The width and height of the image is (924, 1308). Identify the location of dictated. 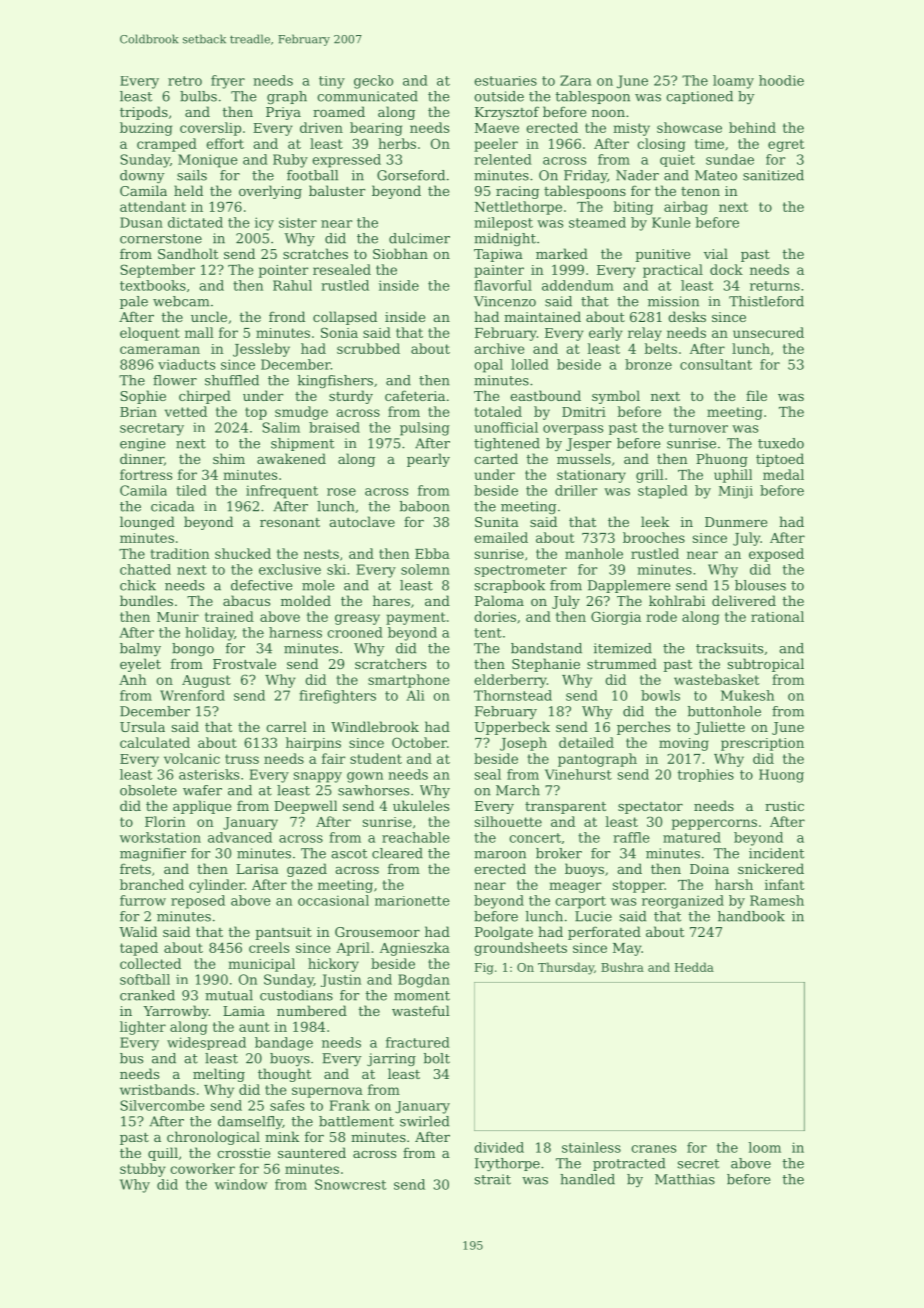
(195, 222).
